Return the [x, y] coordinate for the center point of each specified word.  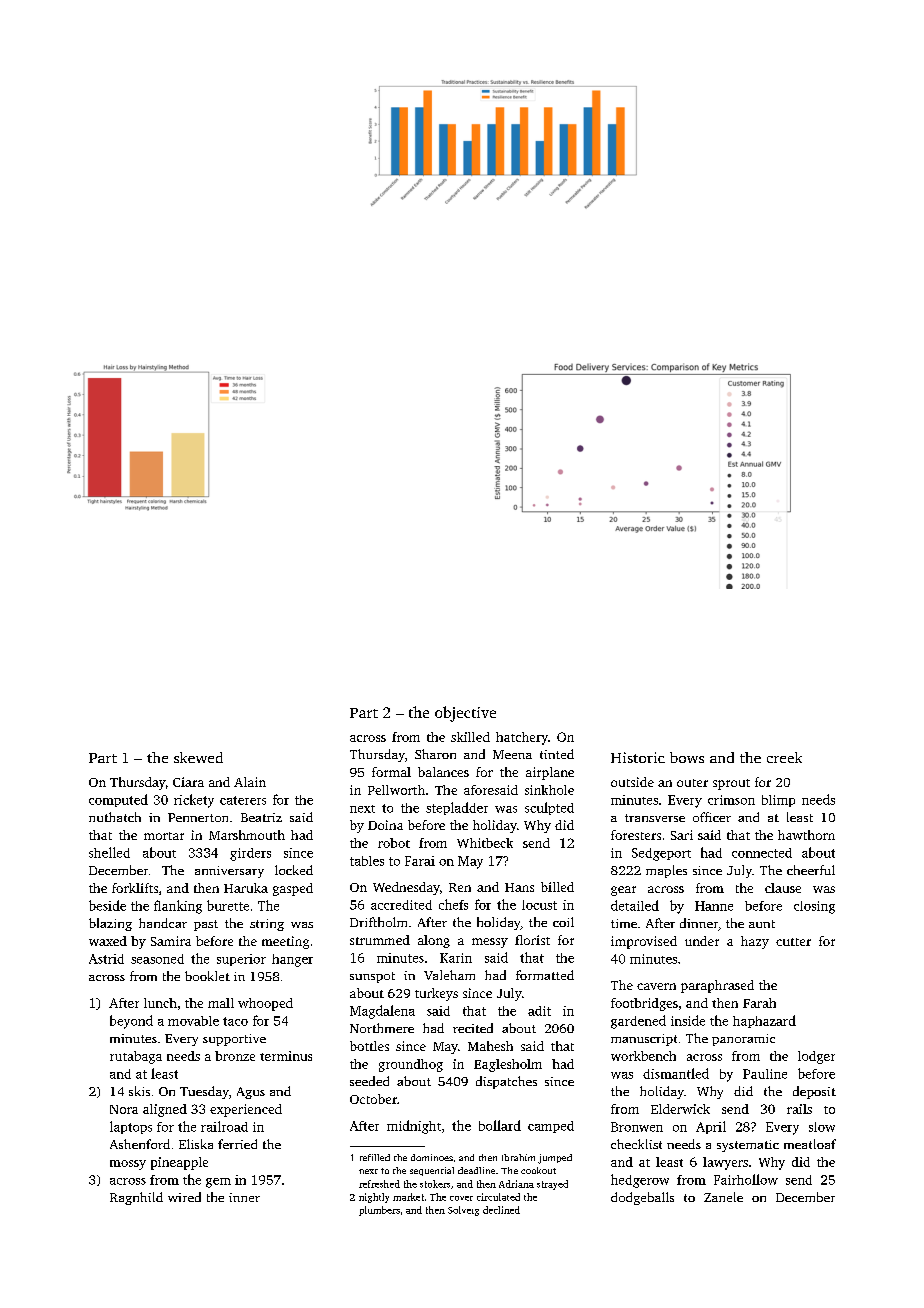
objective [465, 714]
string [267, 925]
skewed [198, 757]
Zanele [723, 1197]
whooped [265, 1004]
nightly [374, 1198]
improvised [644, 942]
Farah [759, 1003]
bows [687, 757]
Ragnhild [136, 1198]
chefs [453, 904]
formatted [545, 975]
